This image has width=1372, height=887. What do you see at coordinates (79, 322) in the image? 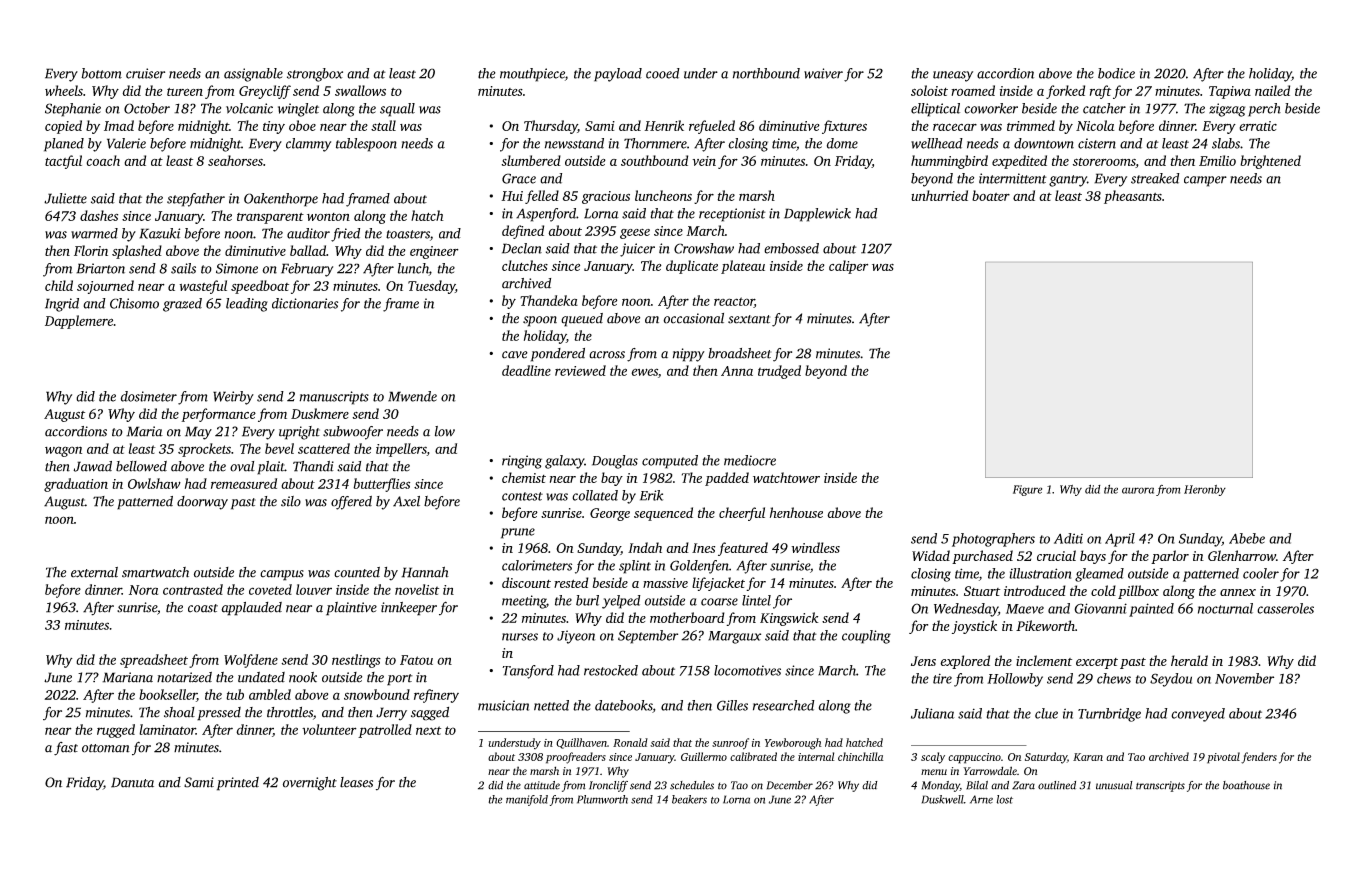
I see `Dapplemere` at bounding box center [79, 322].
